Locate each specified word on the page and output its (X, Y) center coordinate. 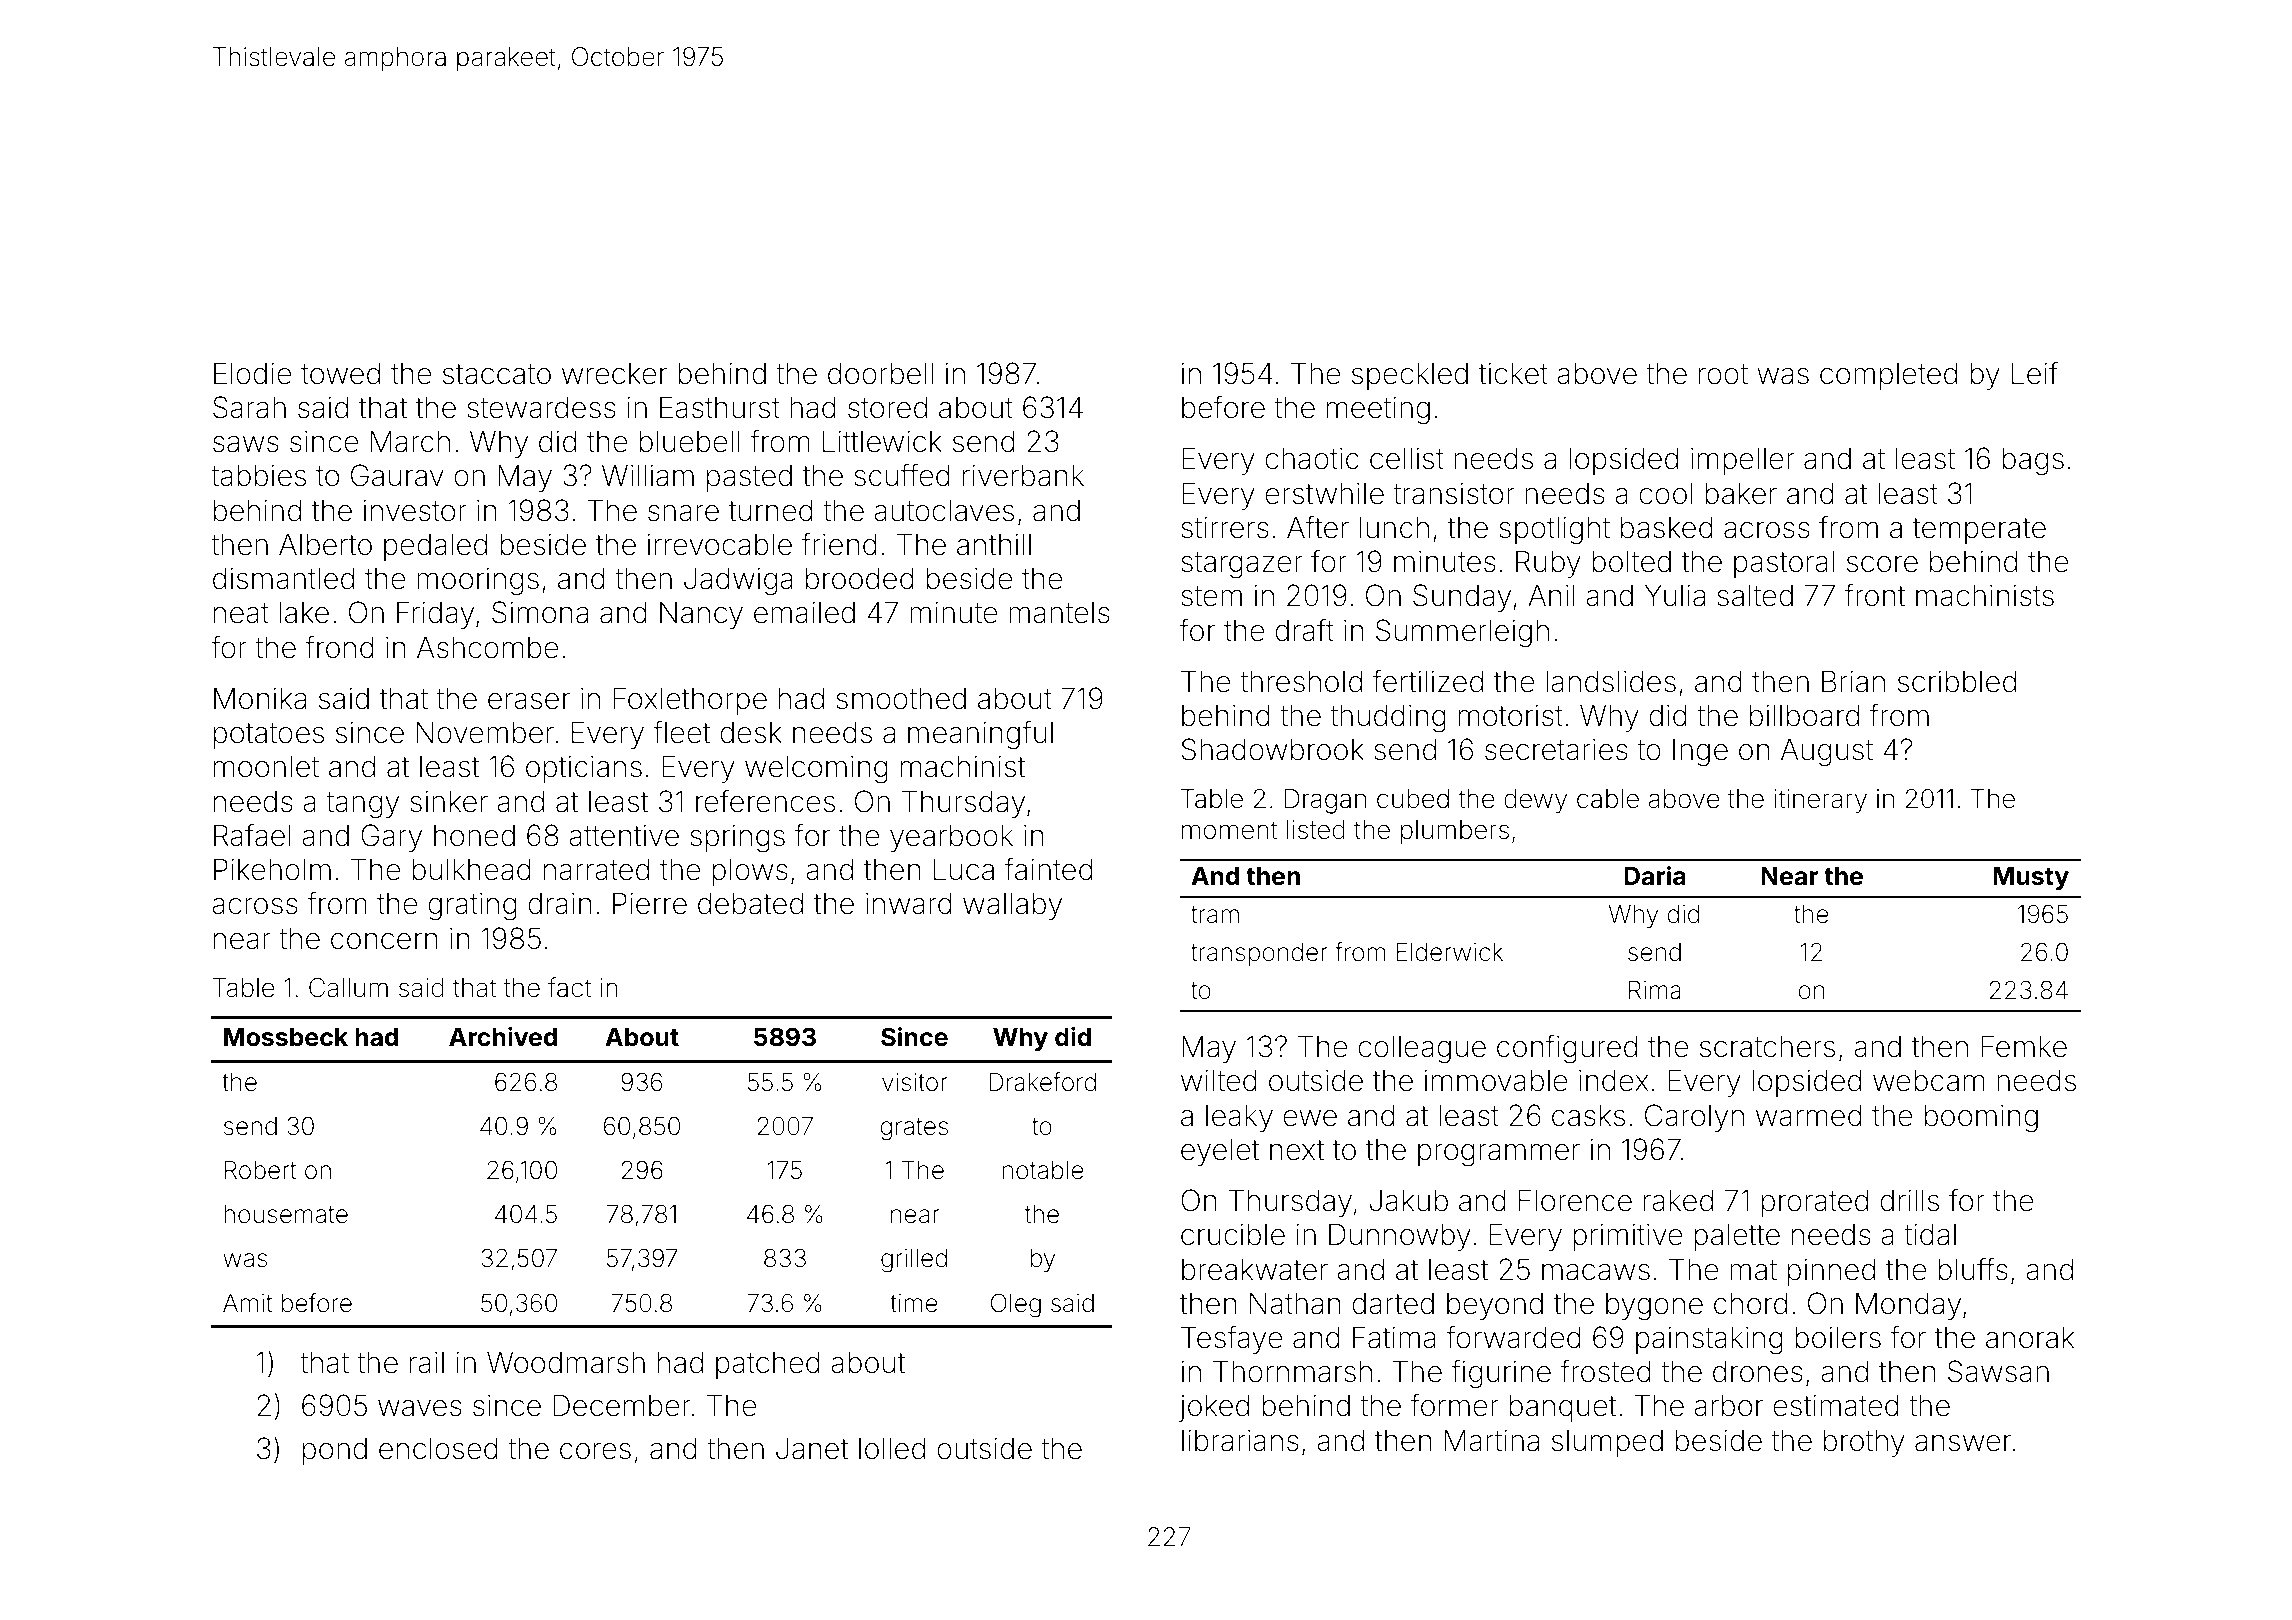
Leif (2035, 373)
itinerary (1820, 801)
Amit (247, 1303)
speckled (1410, 376)
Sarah (249, 407)
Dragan (1325, 801)
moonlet (266, 766)
